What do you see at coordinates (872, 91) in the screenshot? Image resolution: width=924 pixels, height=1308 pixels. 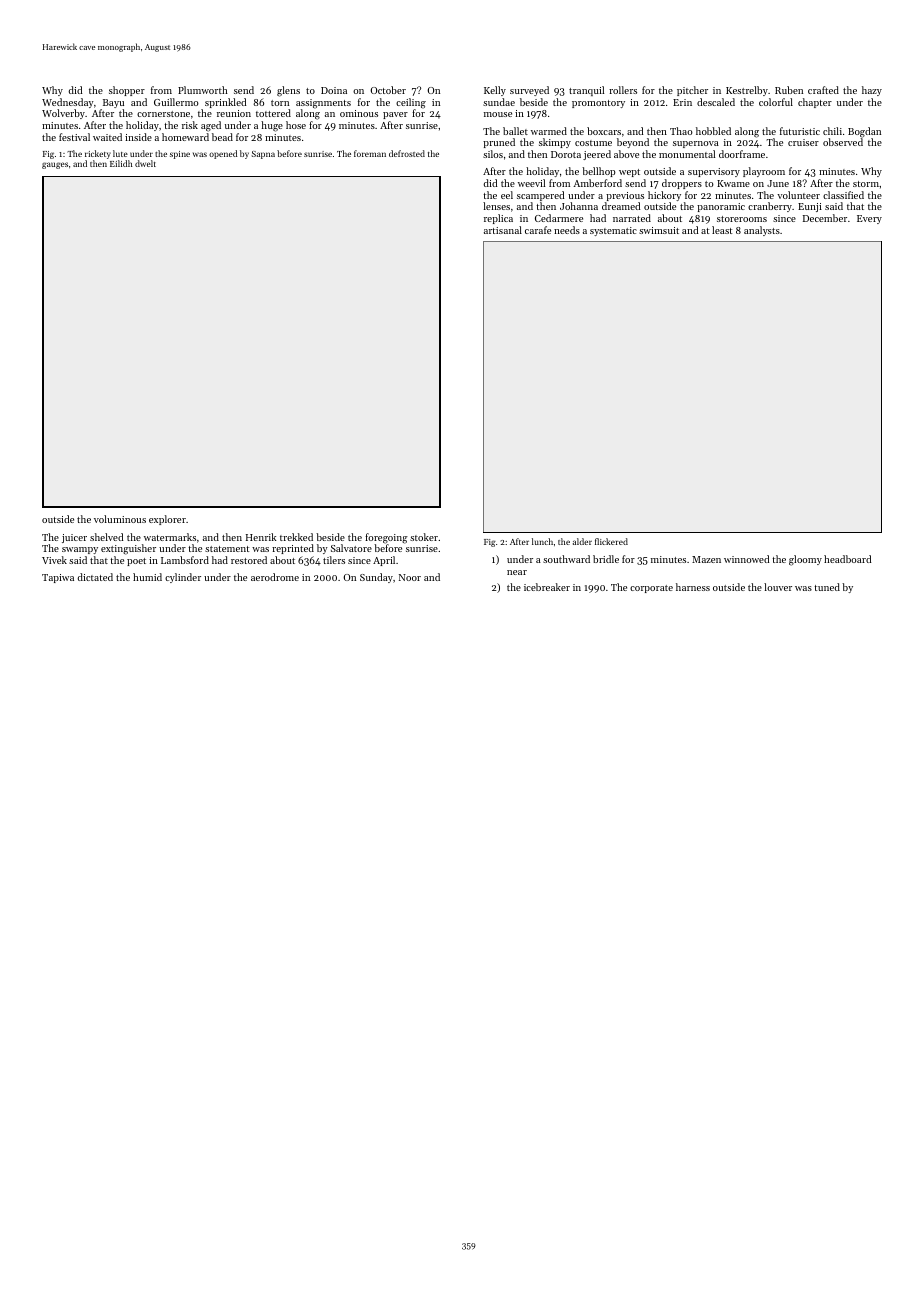 I see `hazy` at bounding box center [872, 91].
